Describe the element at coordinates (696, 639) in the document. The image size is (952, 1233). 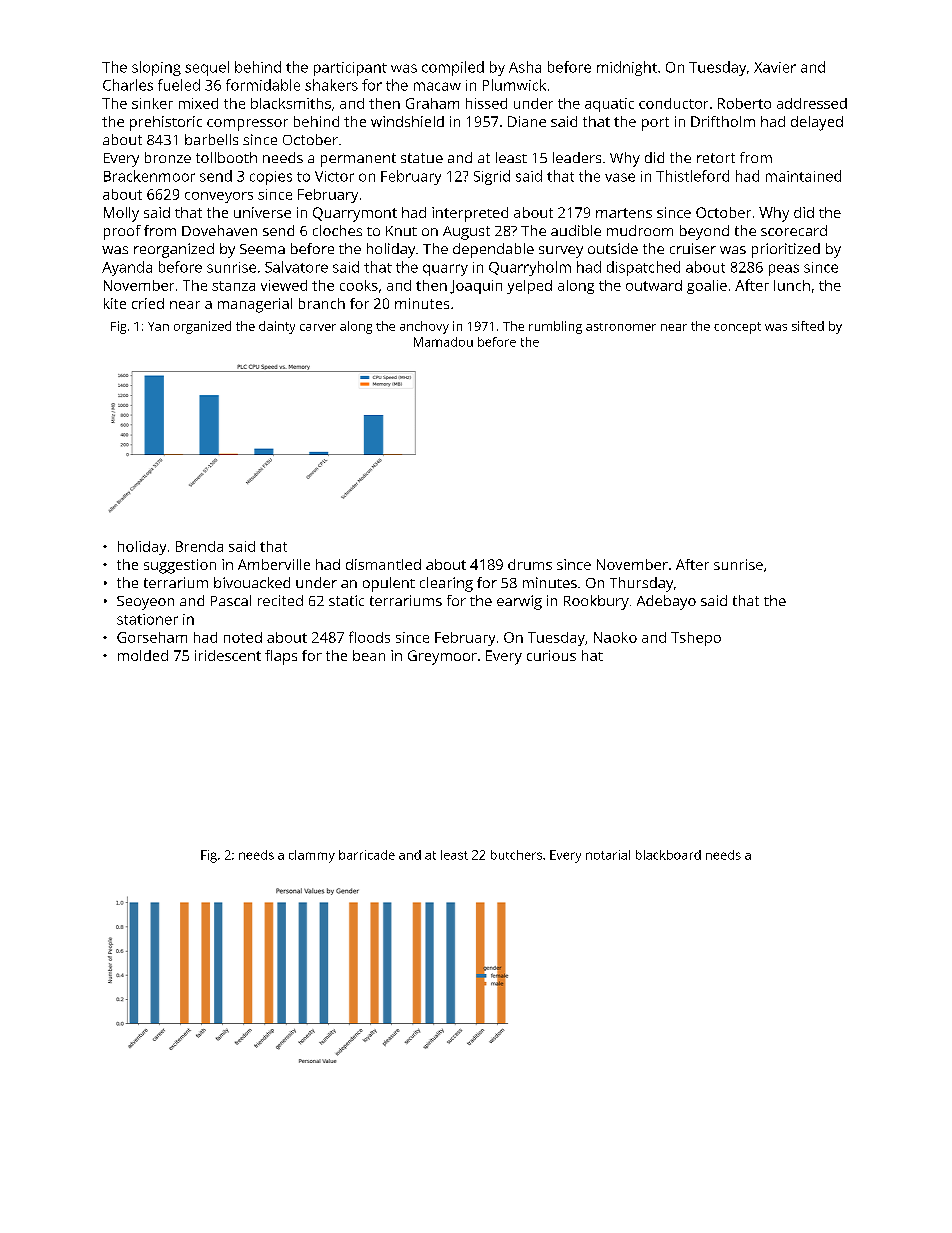
I see `Tshepo` at that location.
